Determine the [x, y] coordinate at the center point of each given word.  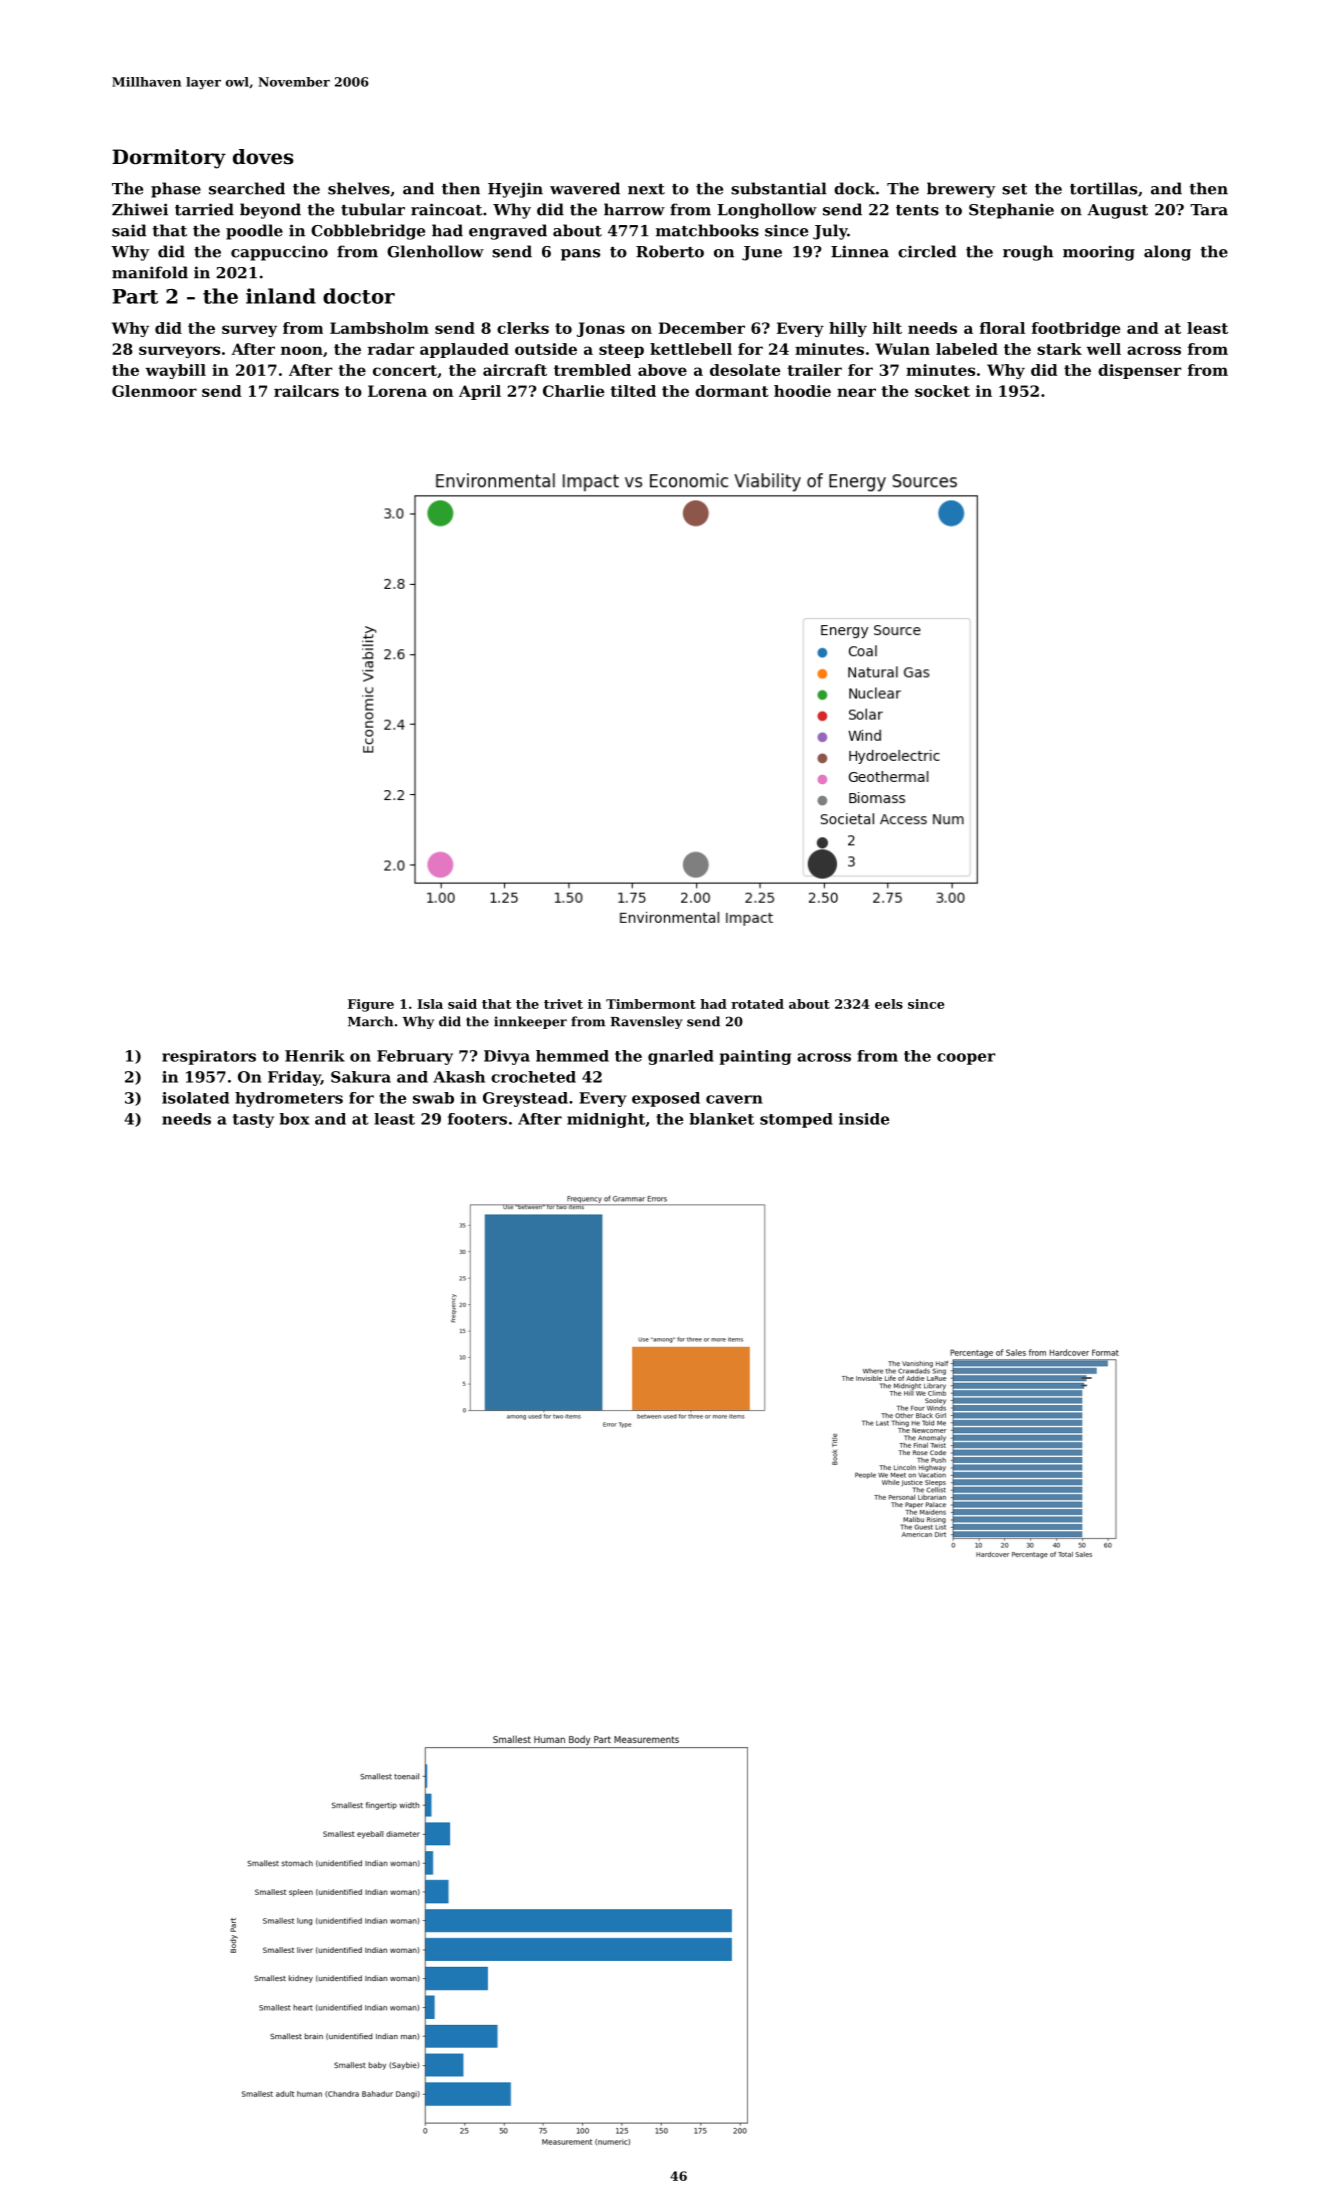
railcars [306, 391]
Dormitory [169, 159]
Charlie [573, 391]
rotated [757, 1004]
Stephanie [1011, 211]
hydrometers [289, 1099]
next [646, 189]
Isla [430, 1004]
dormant [732, 391]
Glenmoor [154, 391]
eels [889, 1004]
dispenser [1139, 371]
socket [942, 391]
